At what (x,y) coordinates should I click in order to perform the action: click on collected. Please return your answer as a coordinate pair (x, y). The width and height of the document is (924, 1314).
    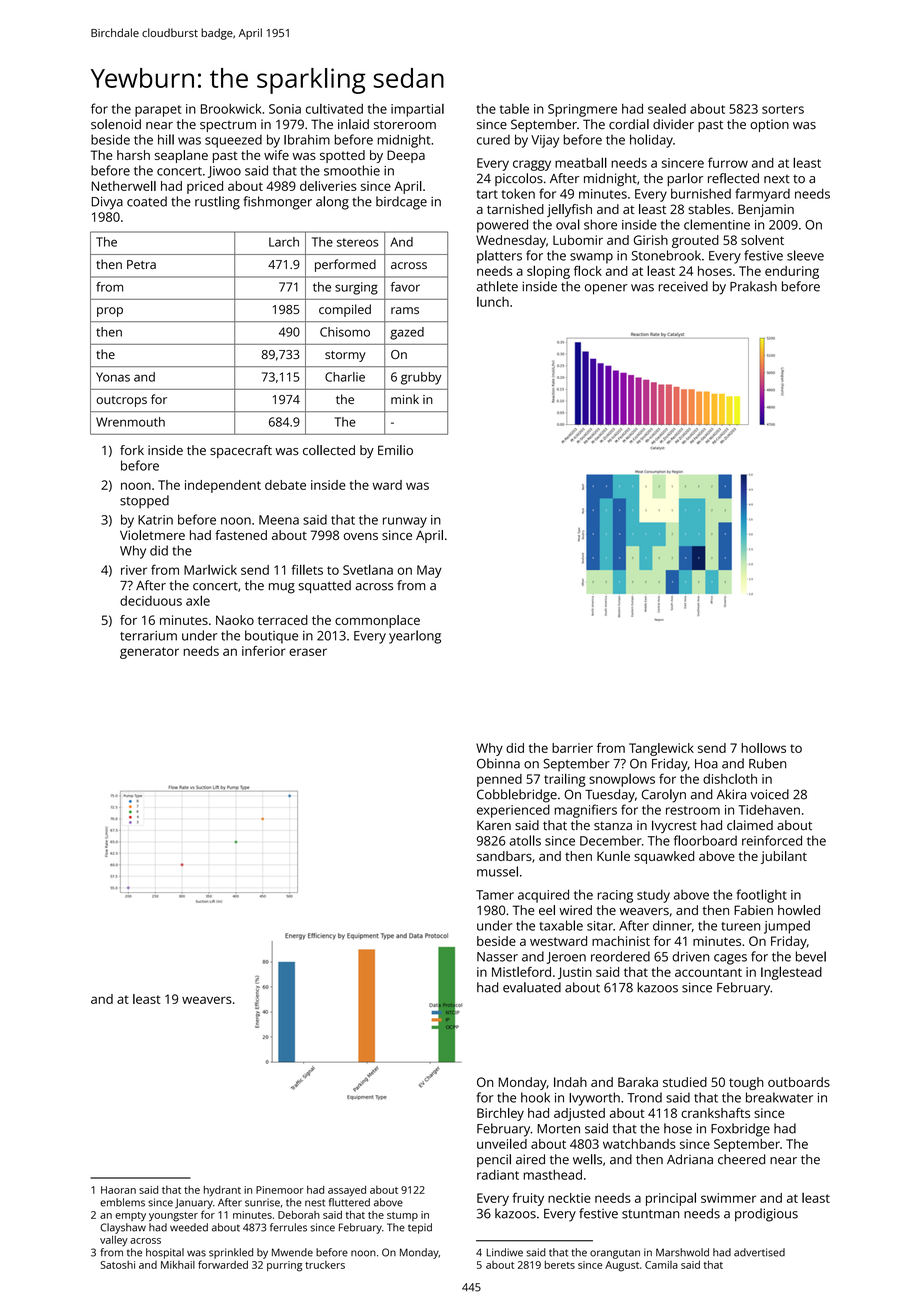
    Looking at the image, I should click on (329, 450).
